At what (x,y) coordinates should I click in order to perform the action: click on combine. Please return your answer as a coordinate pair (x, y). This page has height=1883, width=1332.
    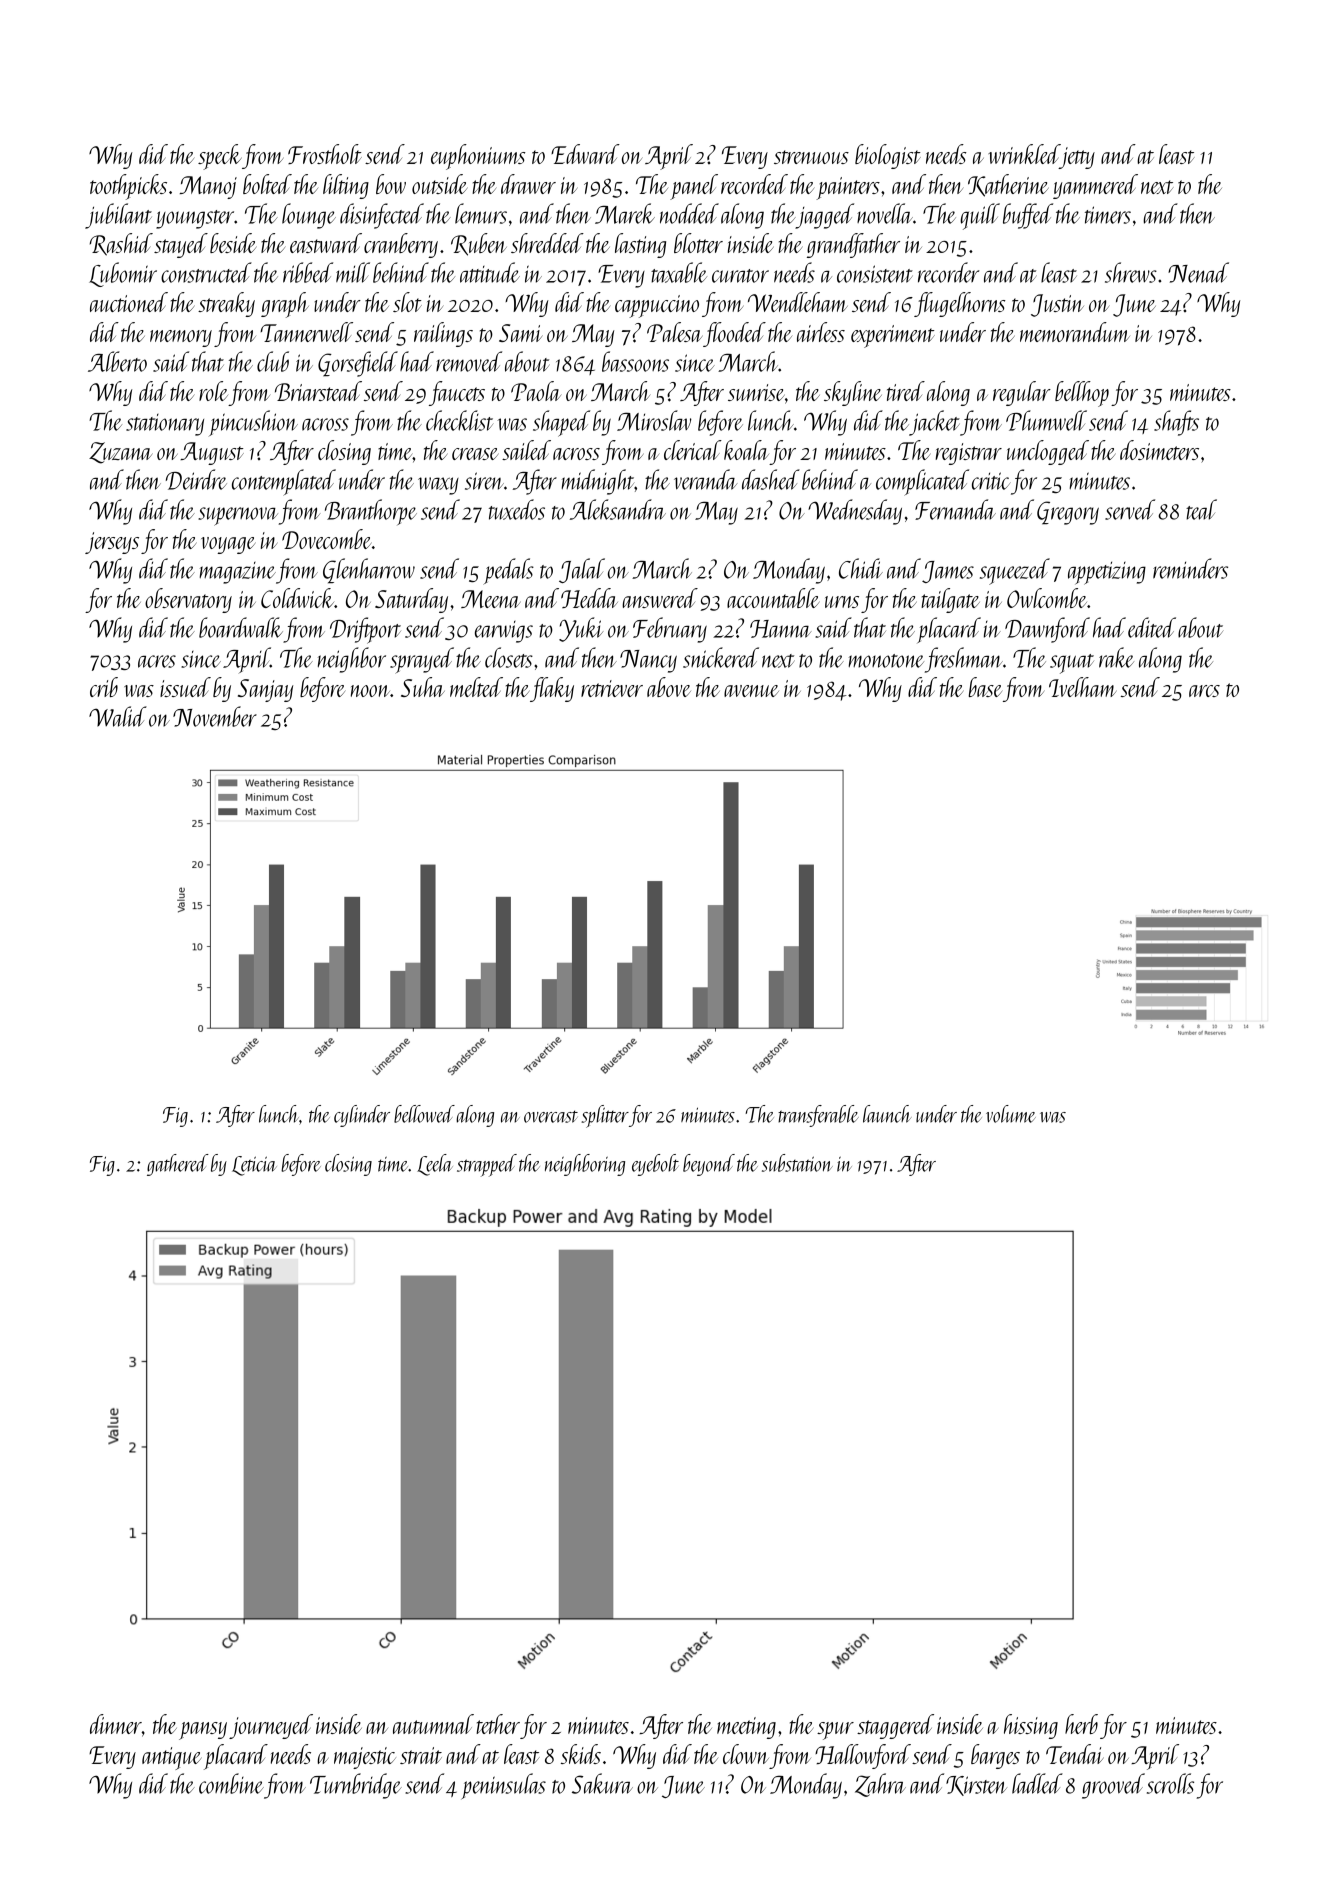
    Looking at the image, I should click on (231, 1783).
